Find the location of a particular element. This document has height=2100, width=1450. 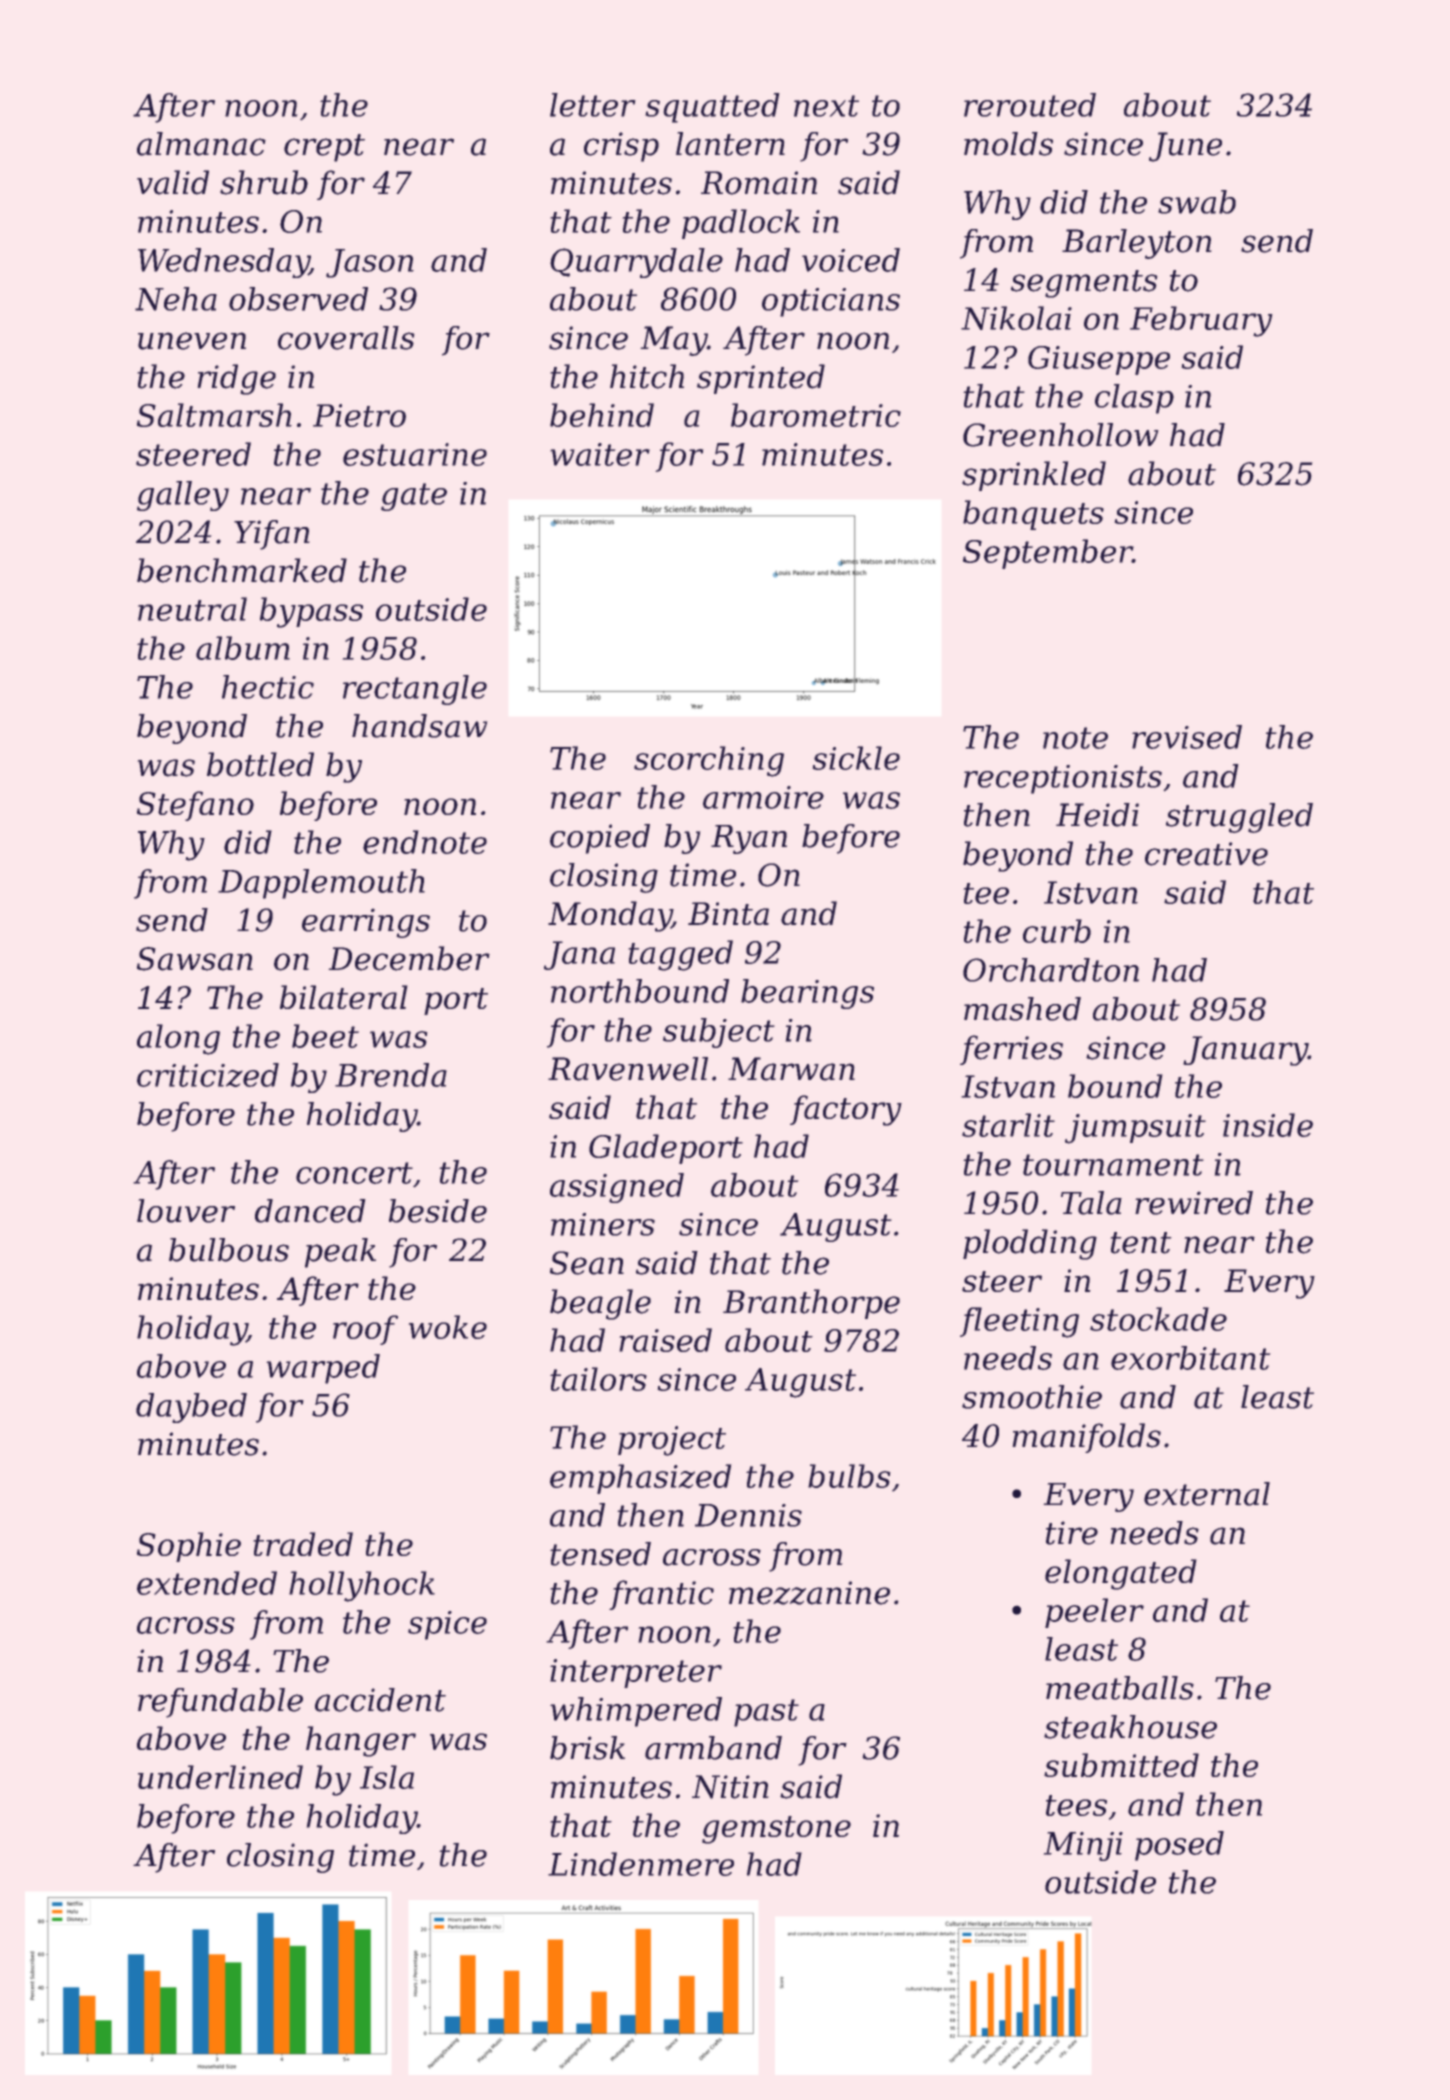

rerouted is located at coordinates (1030, 105).
